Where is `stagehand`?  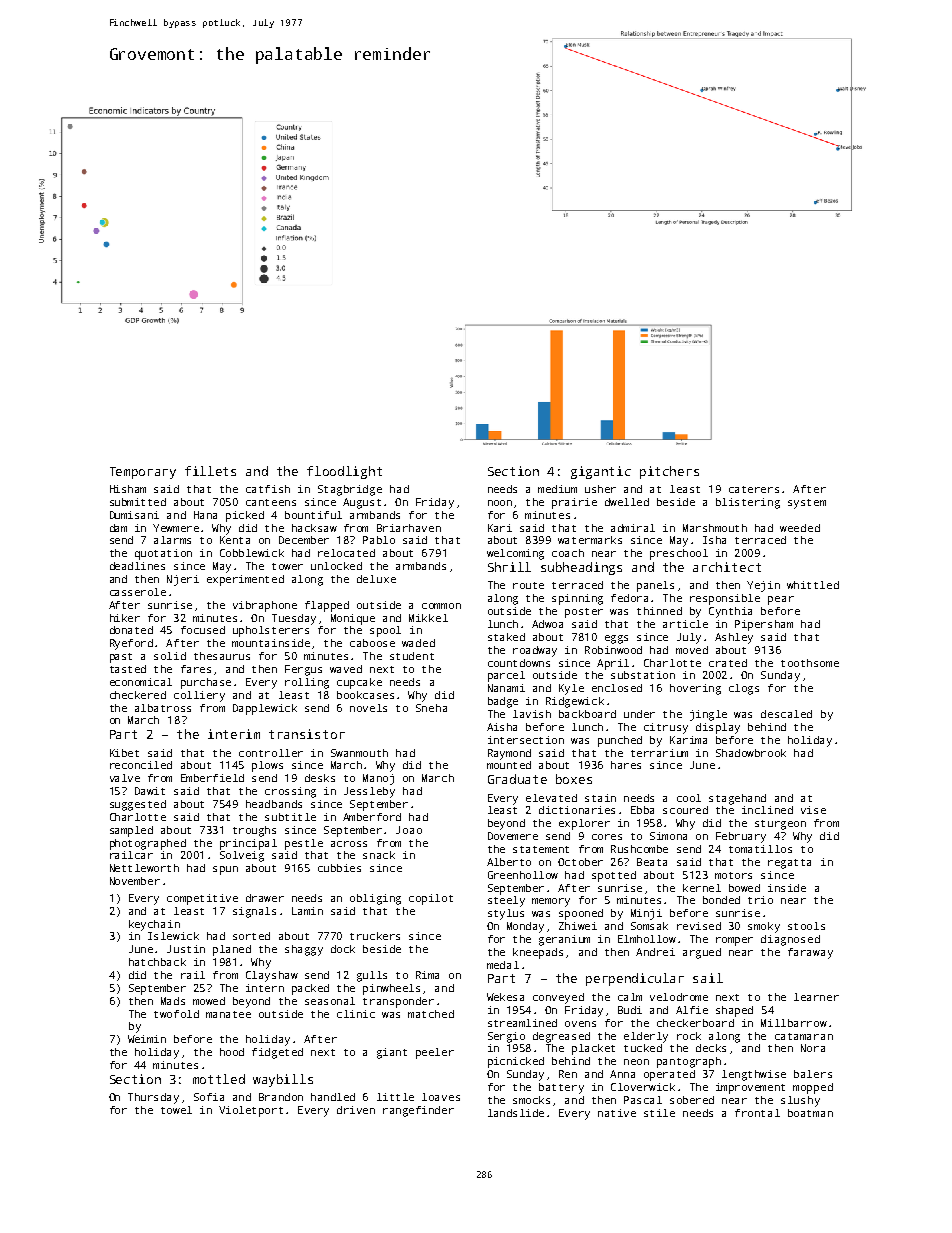 stagehand is located at coordinates (737, 799).
